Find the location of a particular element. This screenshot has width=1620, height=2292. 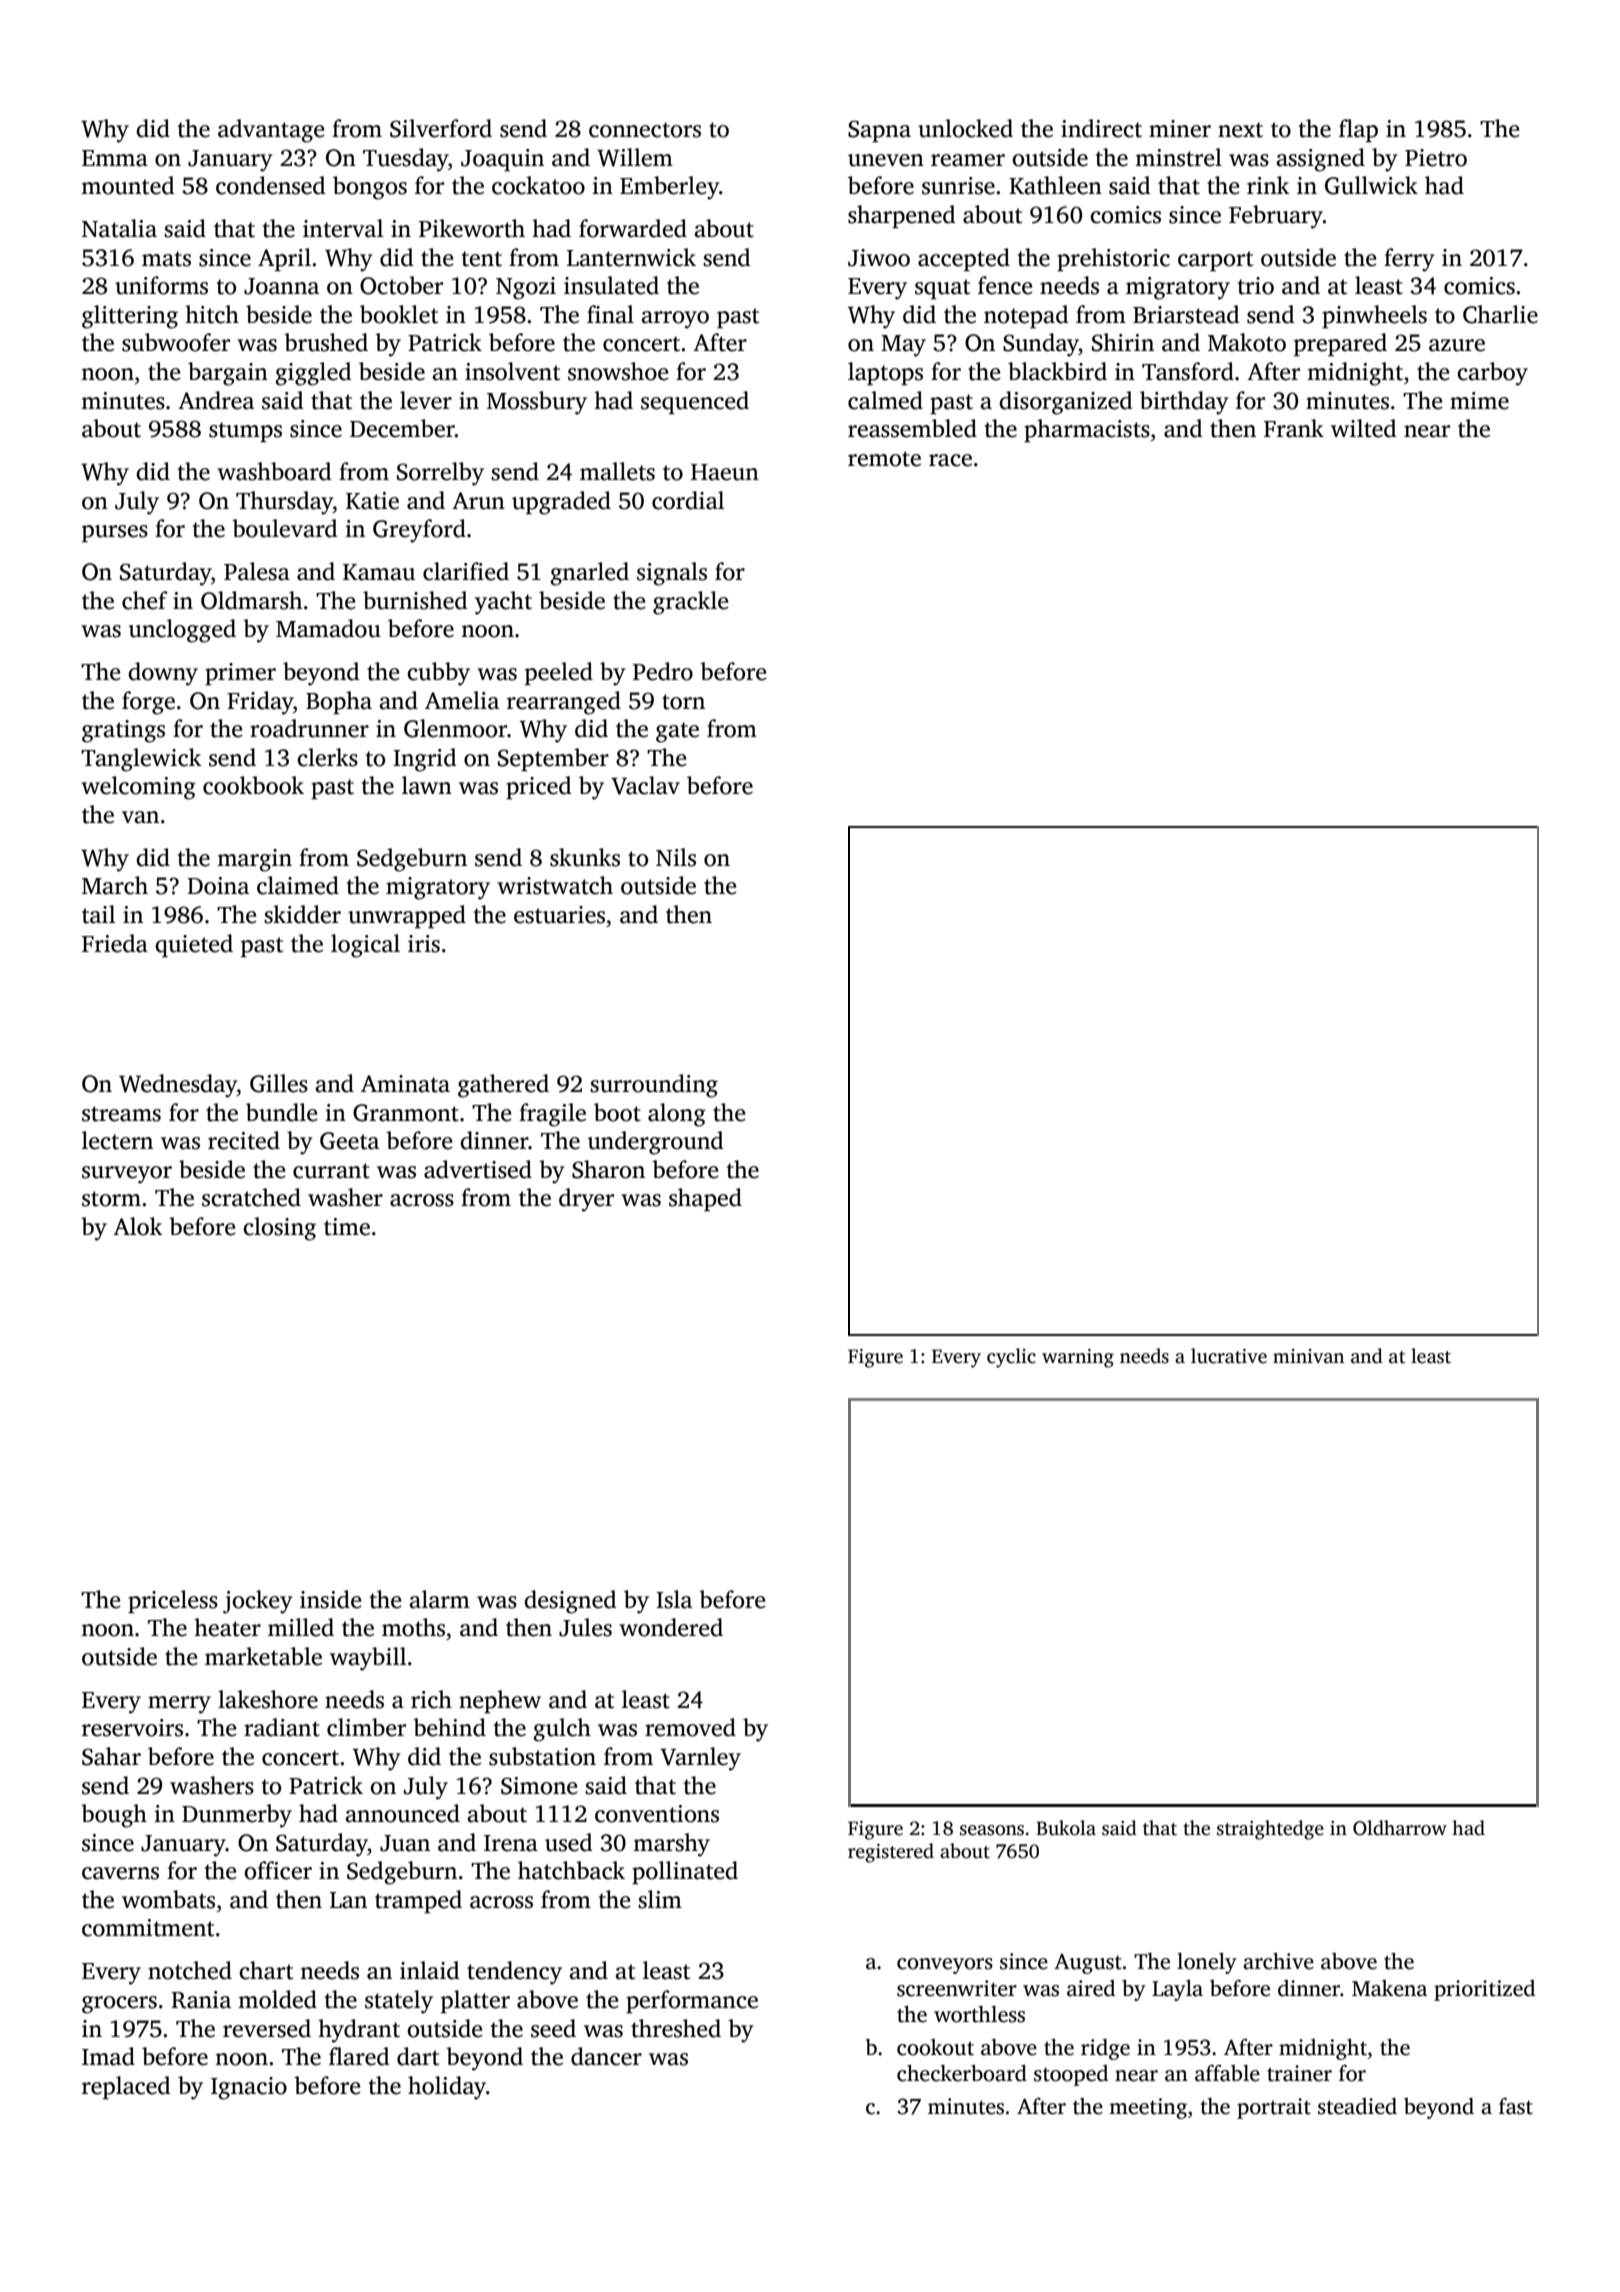

advantage is located at coordinates (271, 131).
